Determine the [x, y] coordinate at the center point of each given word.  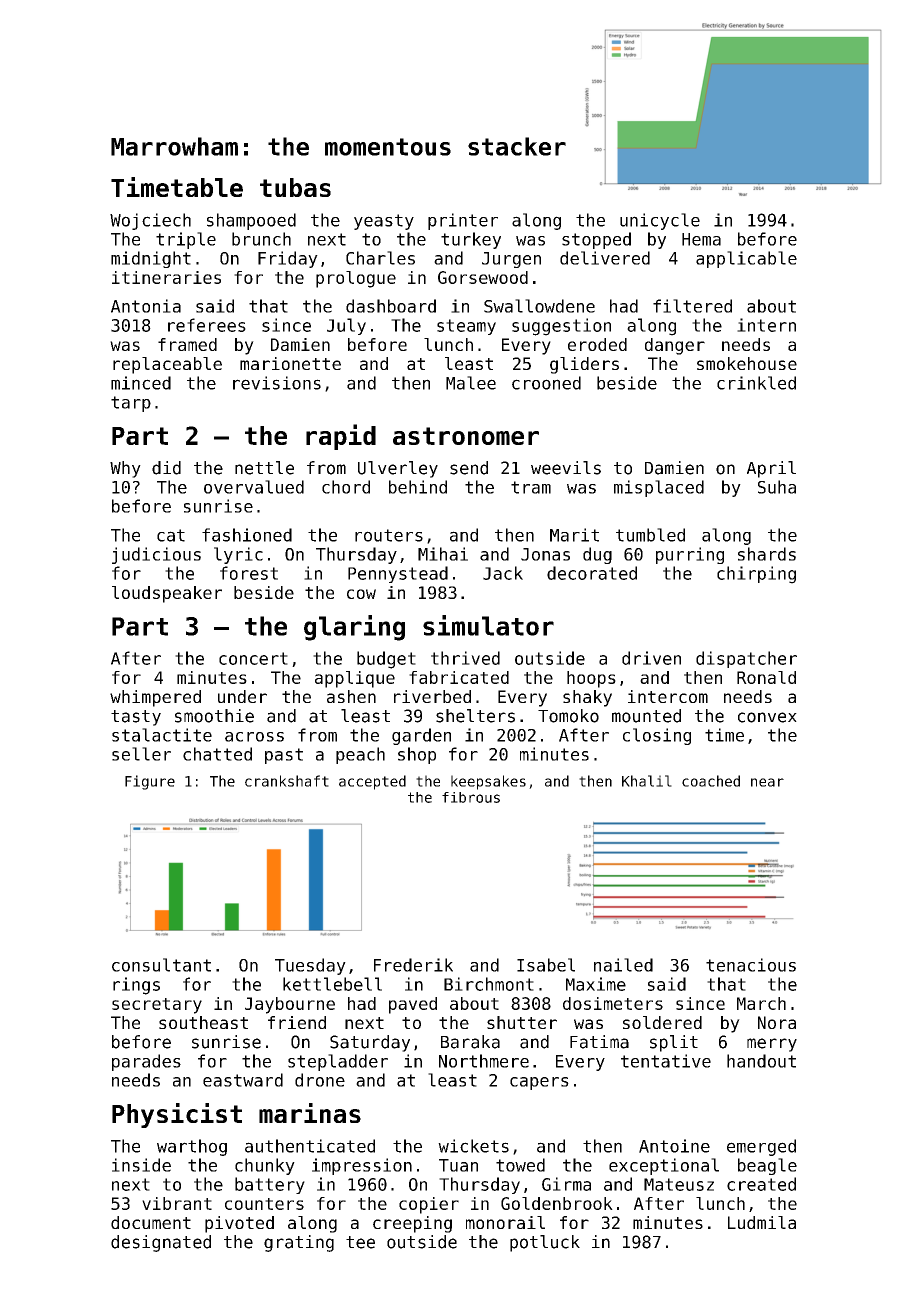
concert [253, 658]
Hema [701, 239]
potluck [545, 1243]
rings [136, 986]
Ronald [766, 677]
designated [161, 1243]
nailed [623, 965]
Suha [777, 487]
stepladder [338, 1062]
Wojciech [150, 221]
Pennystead [398, 574]
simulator [488, 625]
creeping [412, 1224]
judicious [156, 555]
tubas [295, 187]
